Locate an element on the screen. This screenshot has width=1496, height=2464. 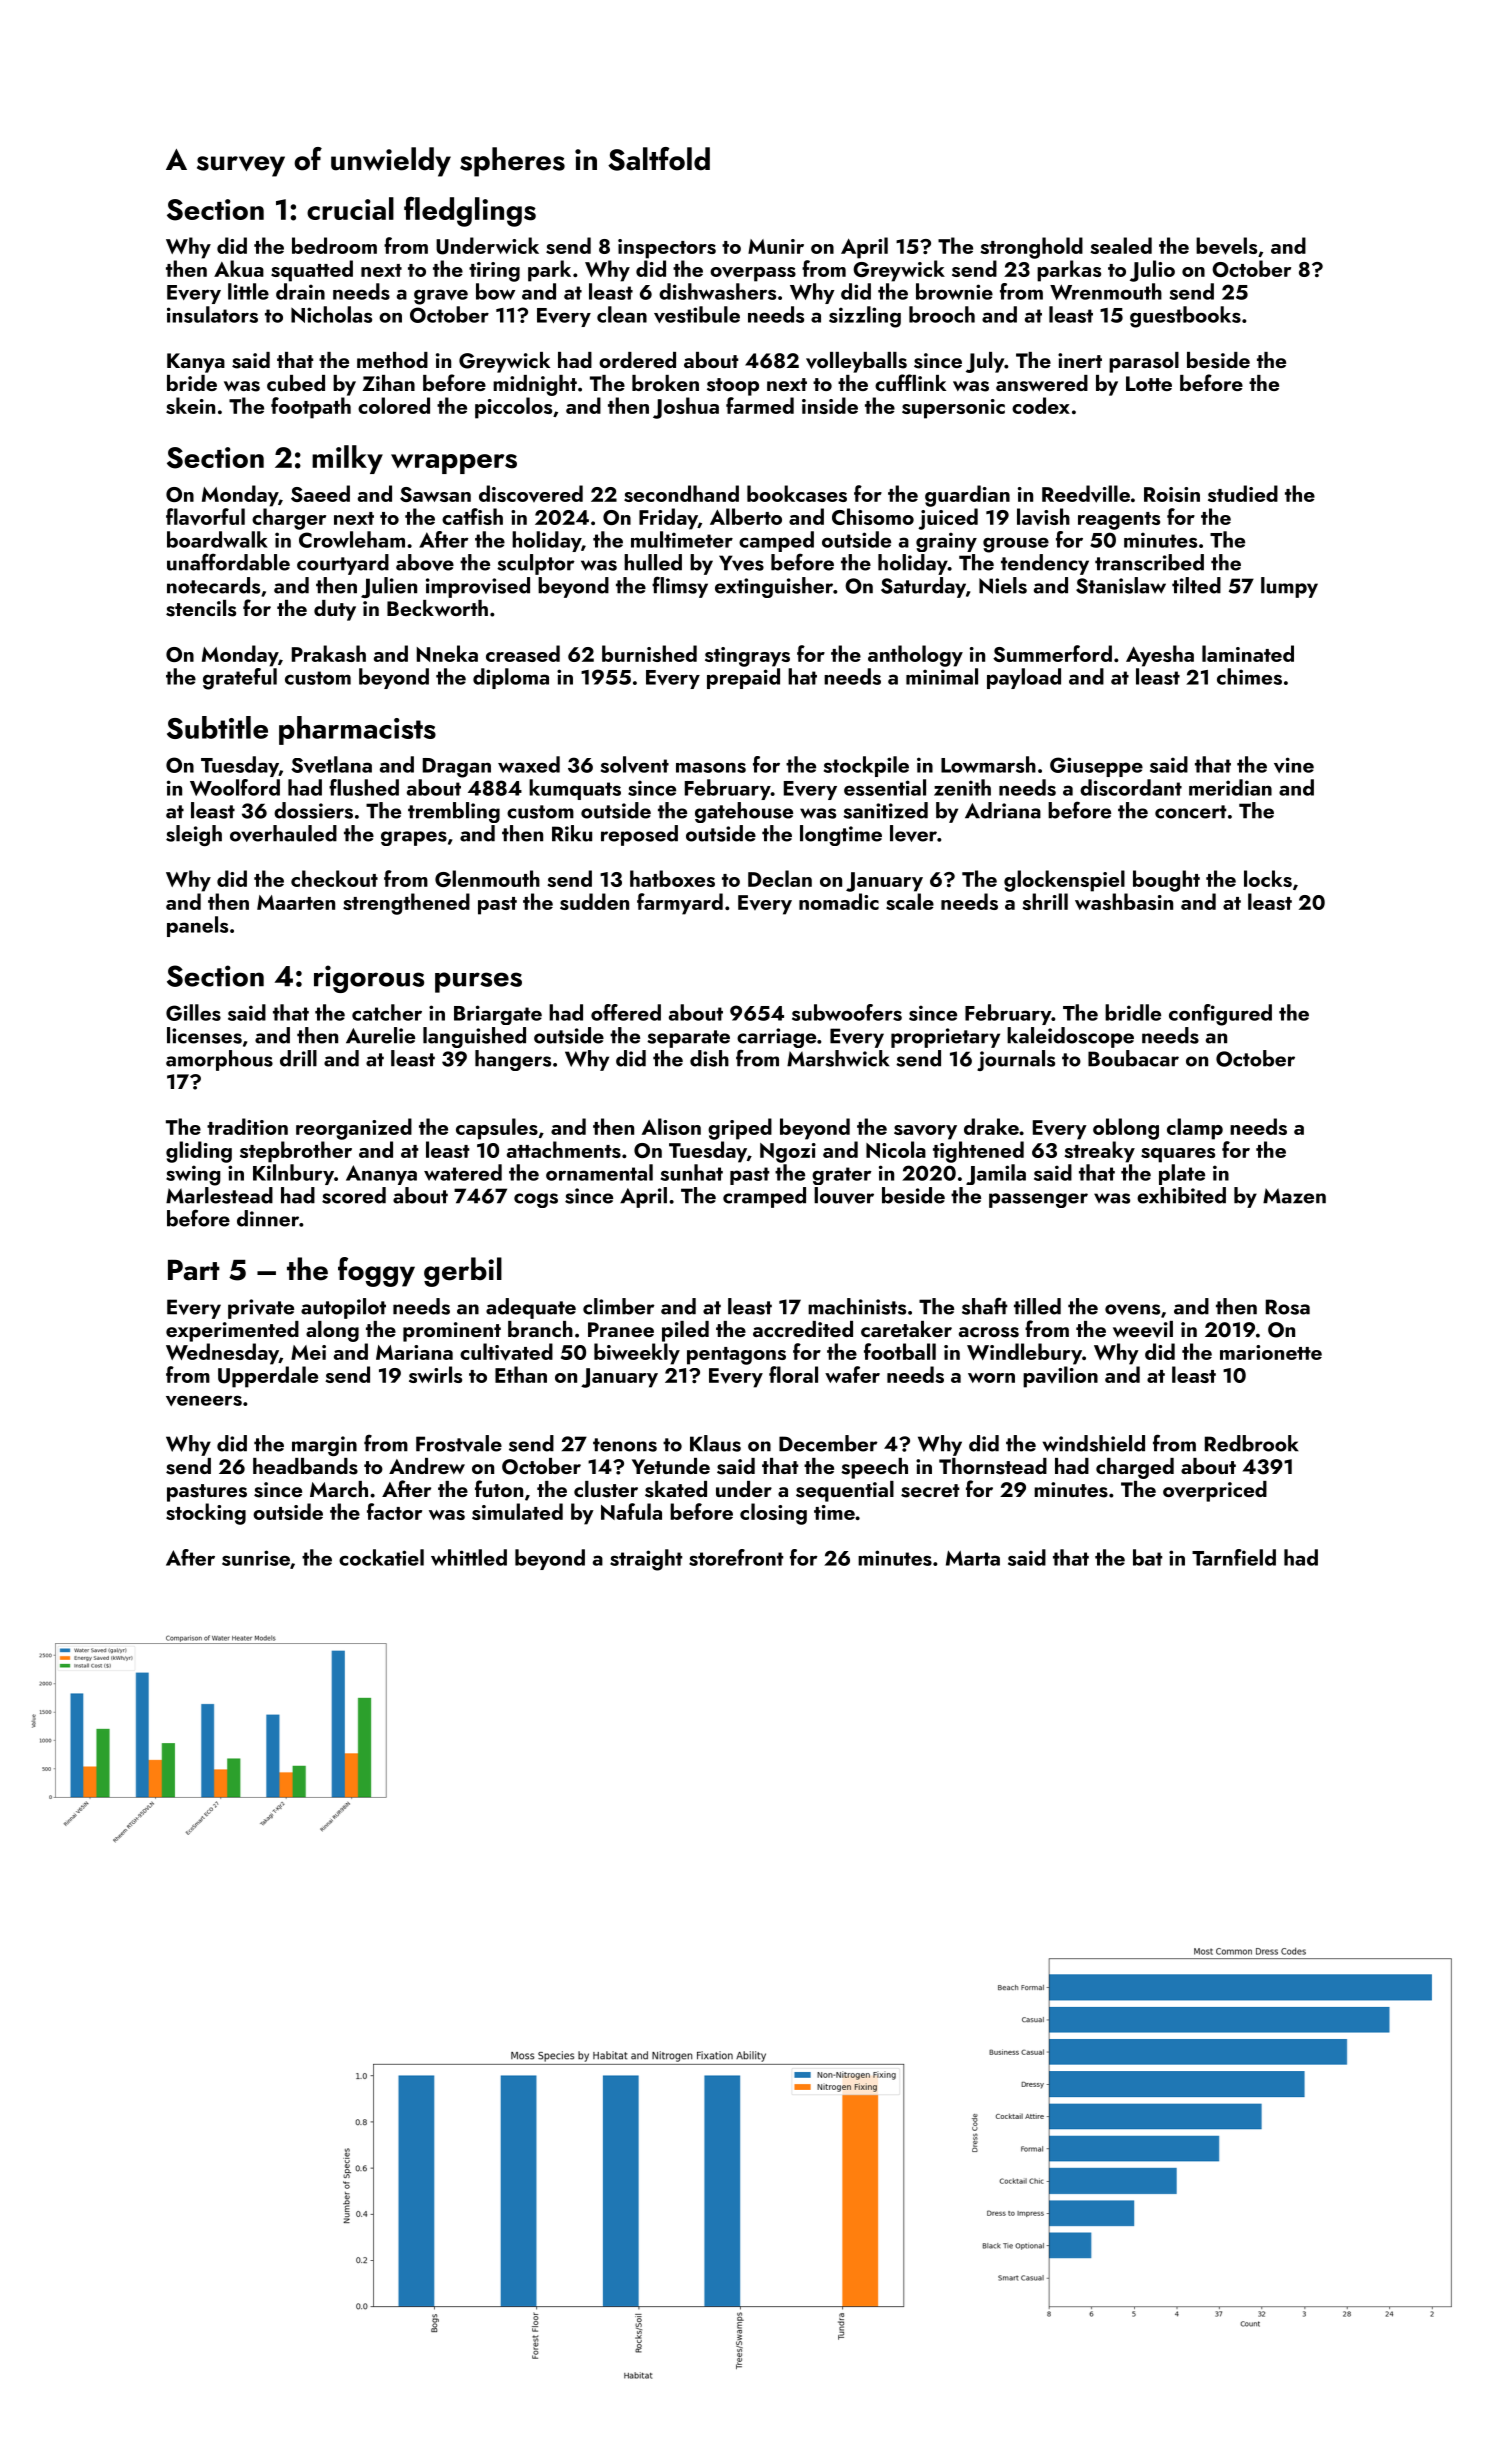
Mazen is located at coordinates (1294, 1196).
